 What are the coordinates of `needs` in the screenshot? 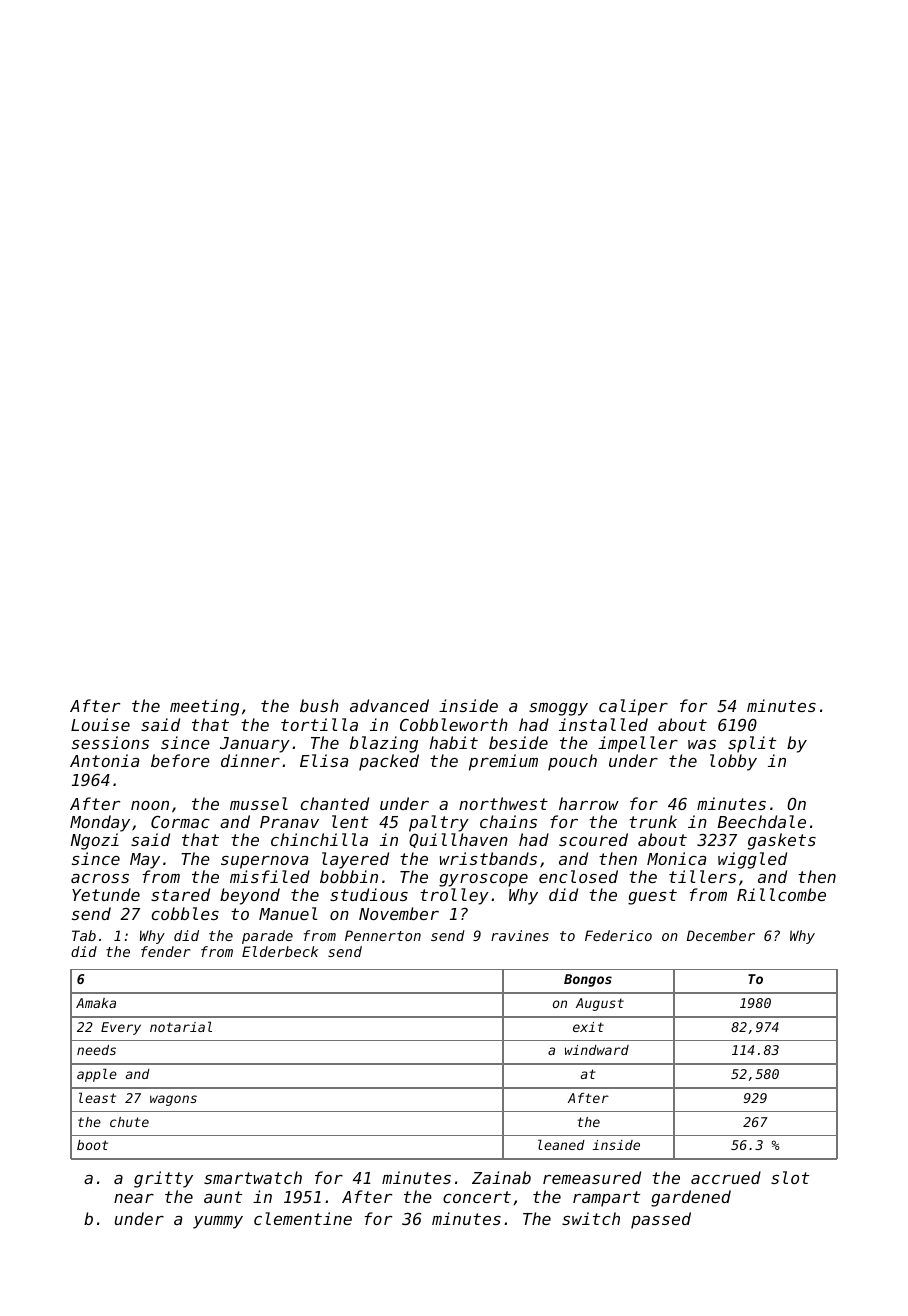 It's located at (96, 1050).
